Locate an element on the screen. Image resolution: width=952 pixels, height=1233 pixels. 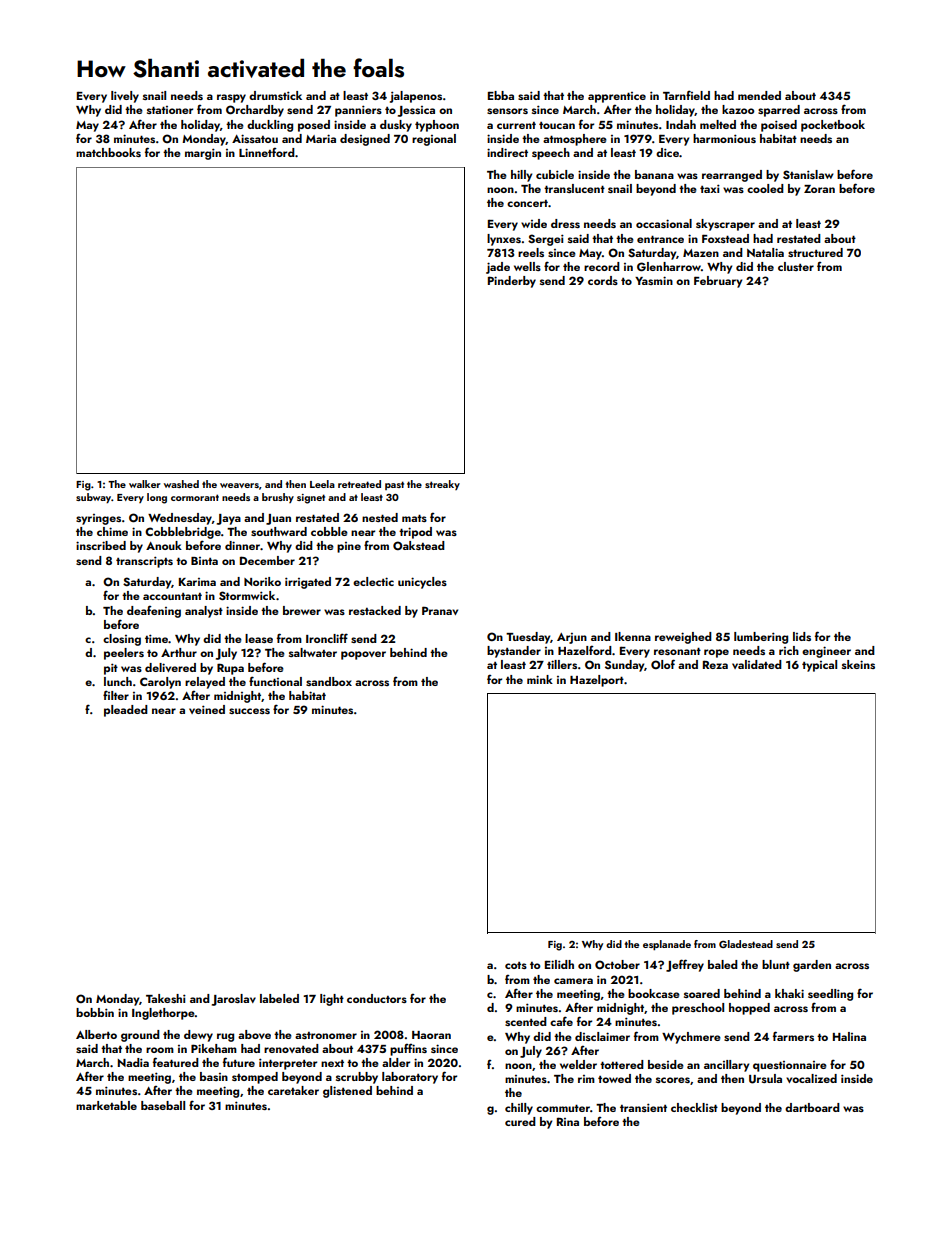
lumbering is located at coordinates (761, 638).
